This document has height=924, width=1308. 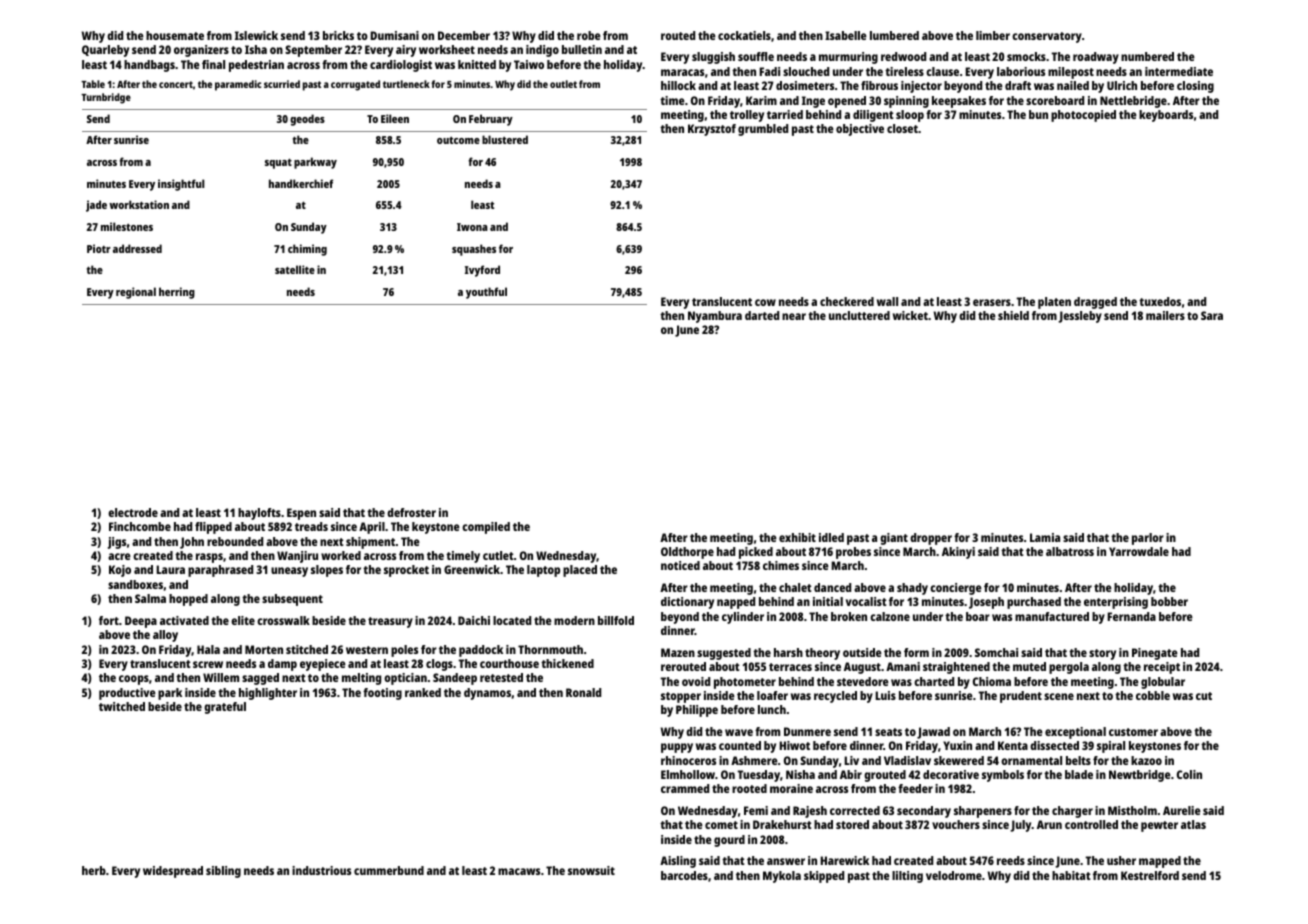 What do you see at coordinates (543, 571) in the document?
I see `laptop` at bounding box center [543, 571].
